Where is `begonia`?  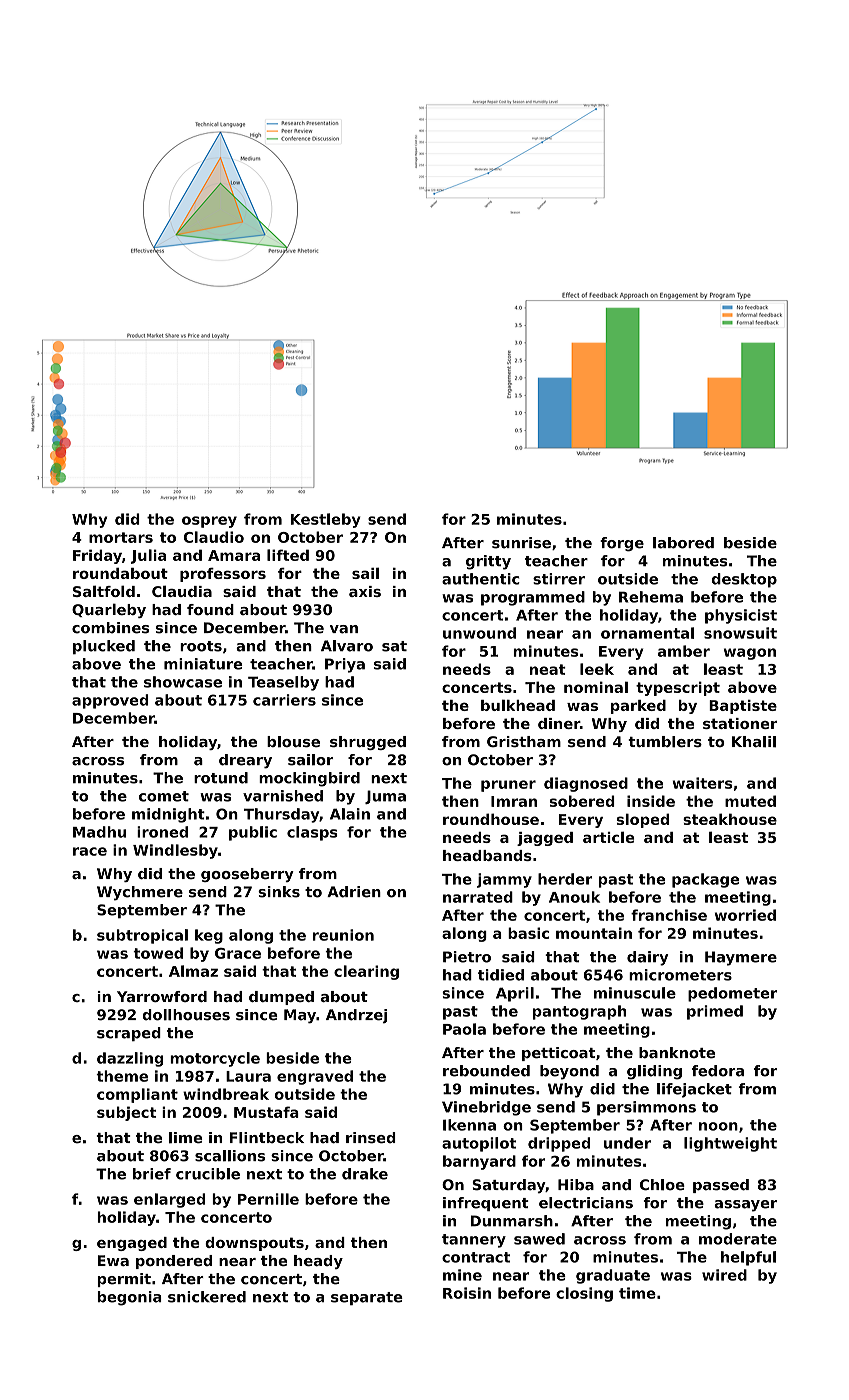 begonia is located at coordinates (129, 1298).
